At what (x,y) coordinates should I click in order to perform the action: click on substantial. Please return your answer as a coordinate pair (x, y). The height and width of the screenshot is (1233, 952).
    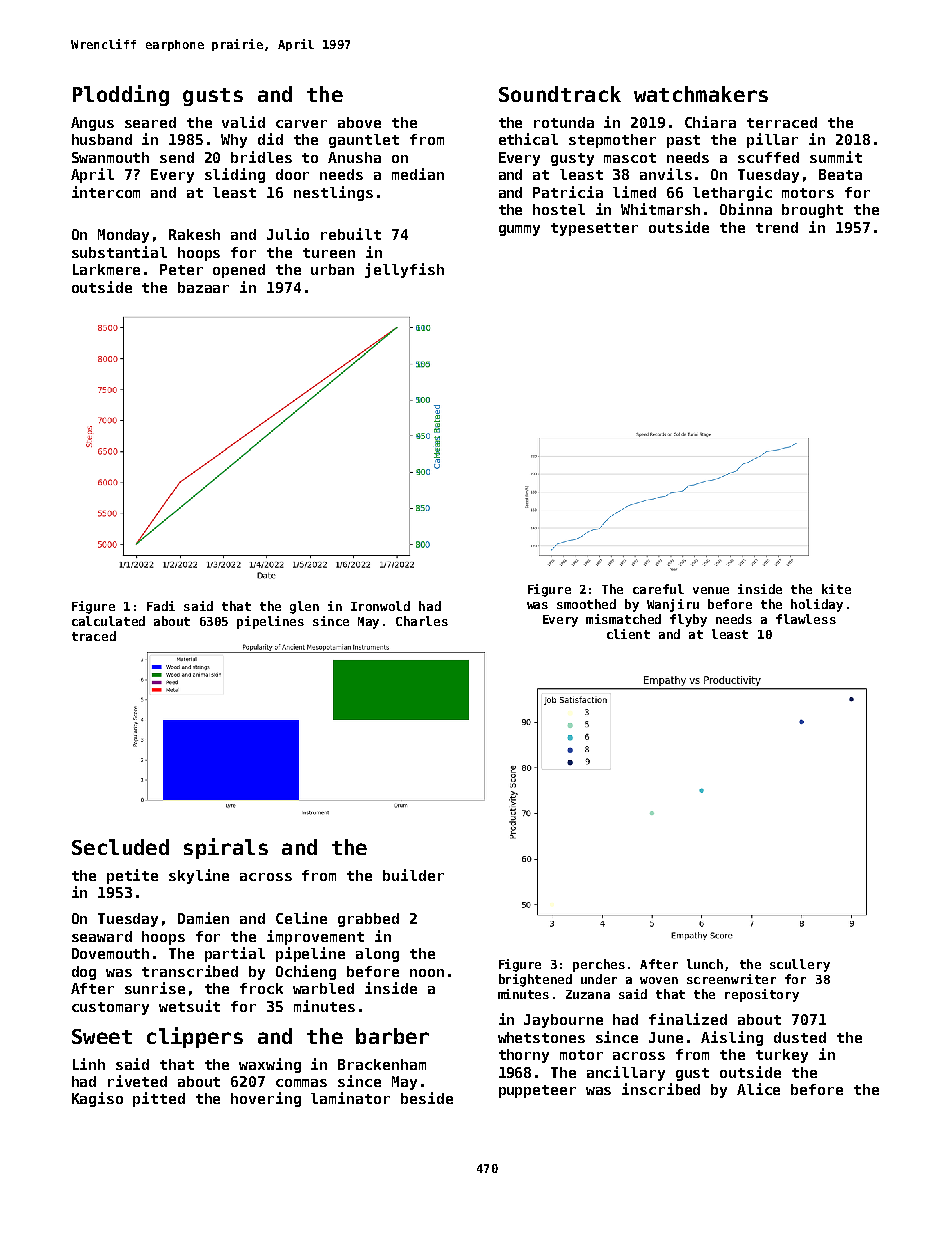
    Looking at the image, I should click on (119, 252).
